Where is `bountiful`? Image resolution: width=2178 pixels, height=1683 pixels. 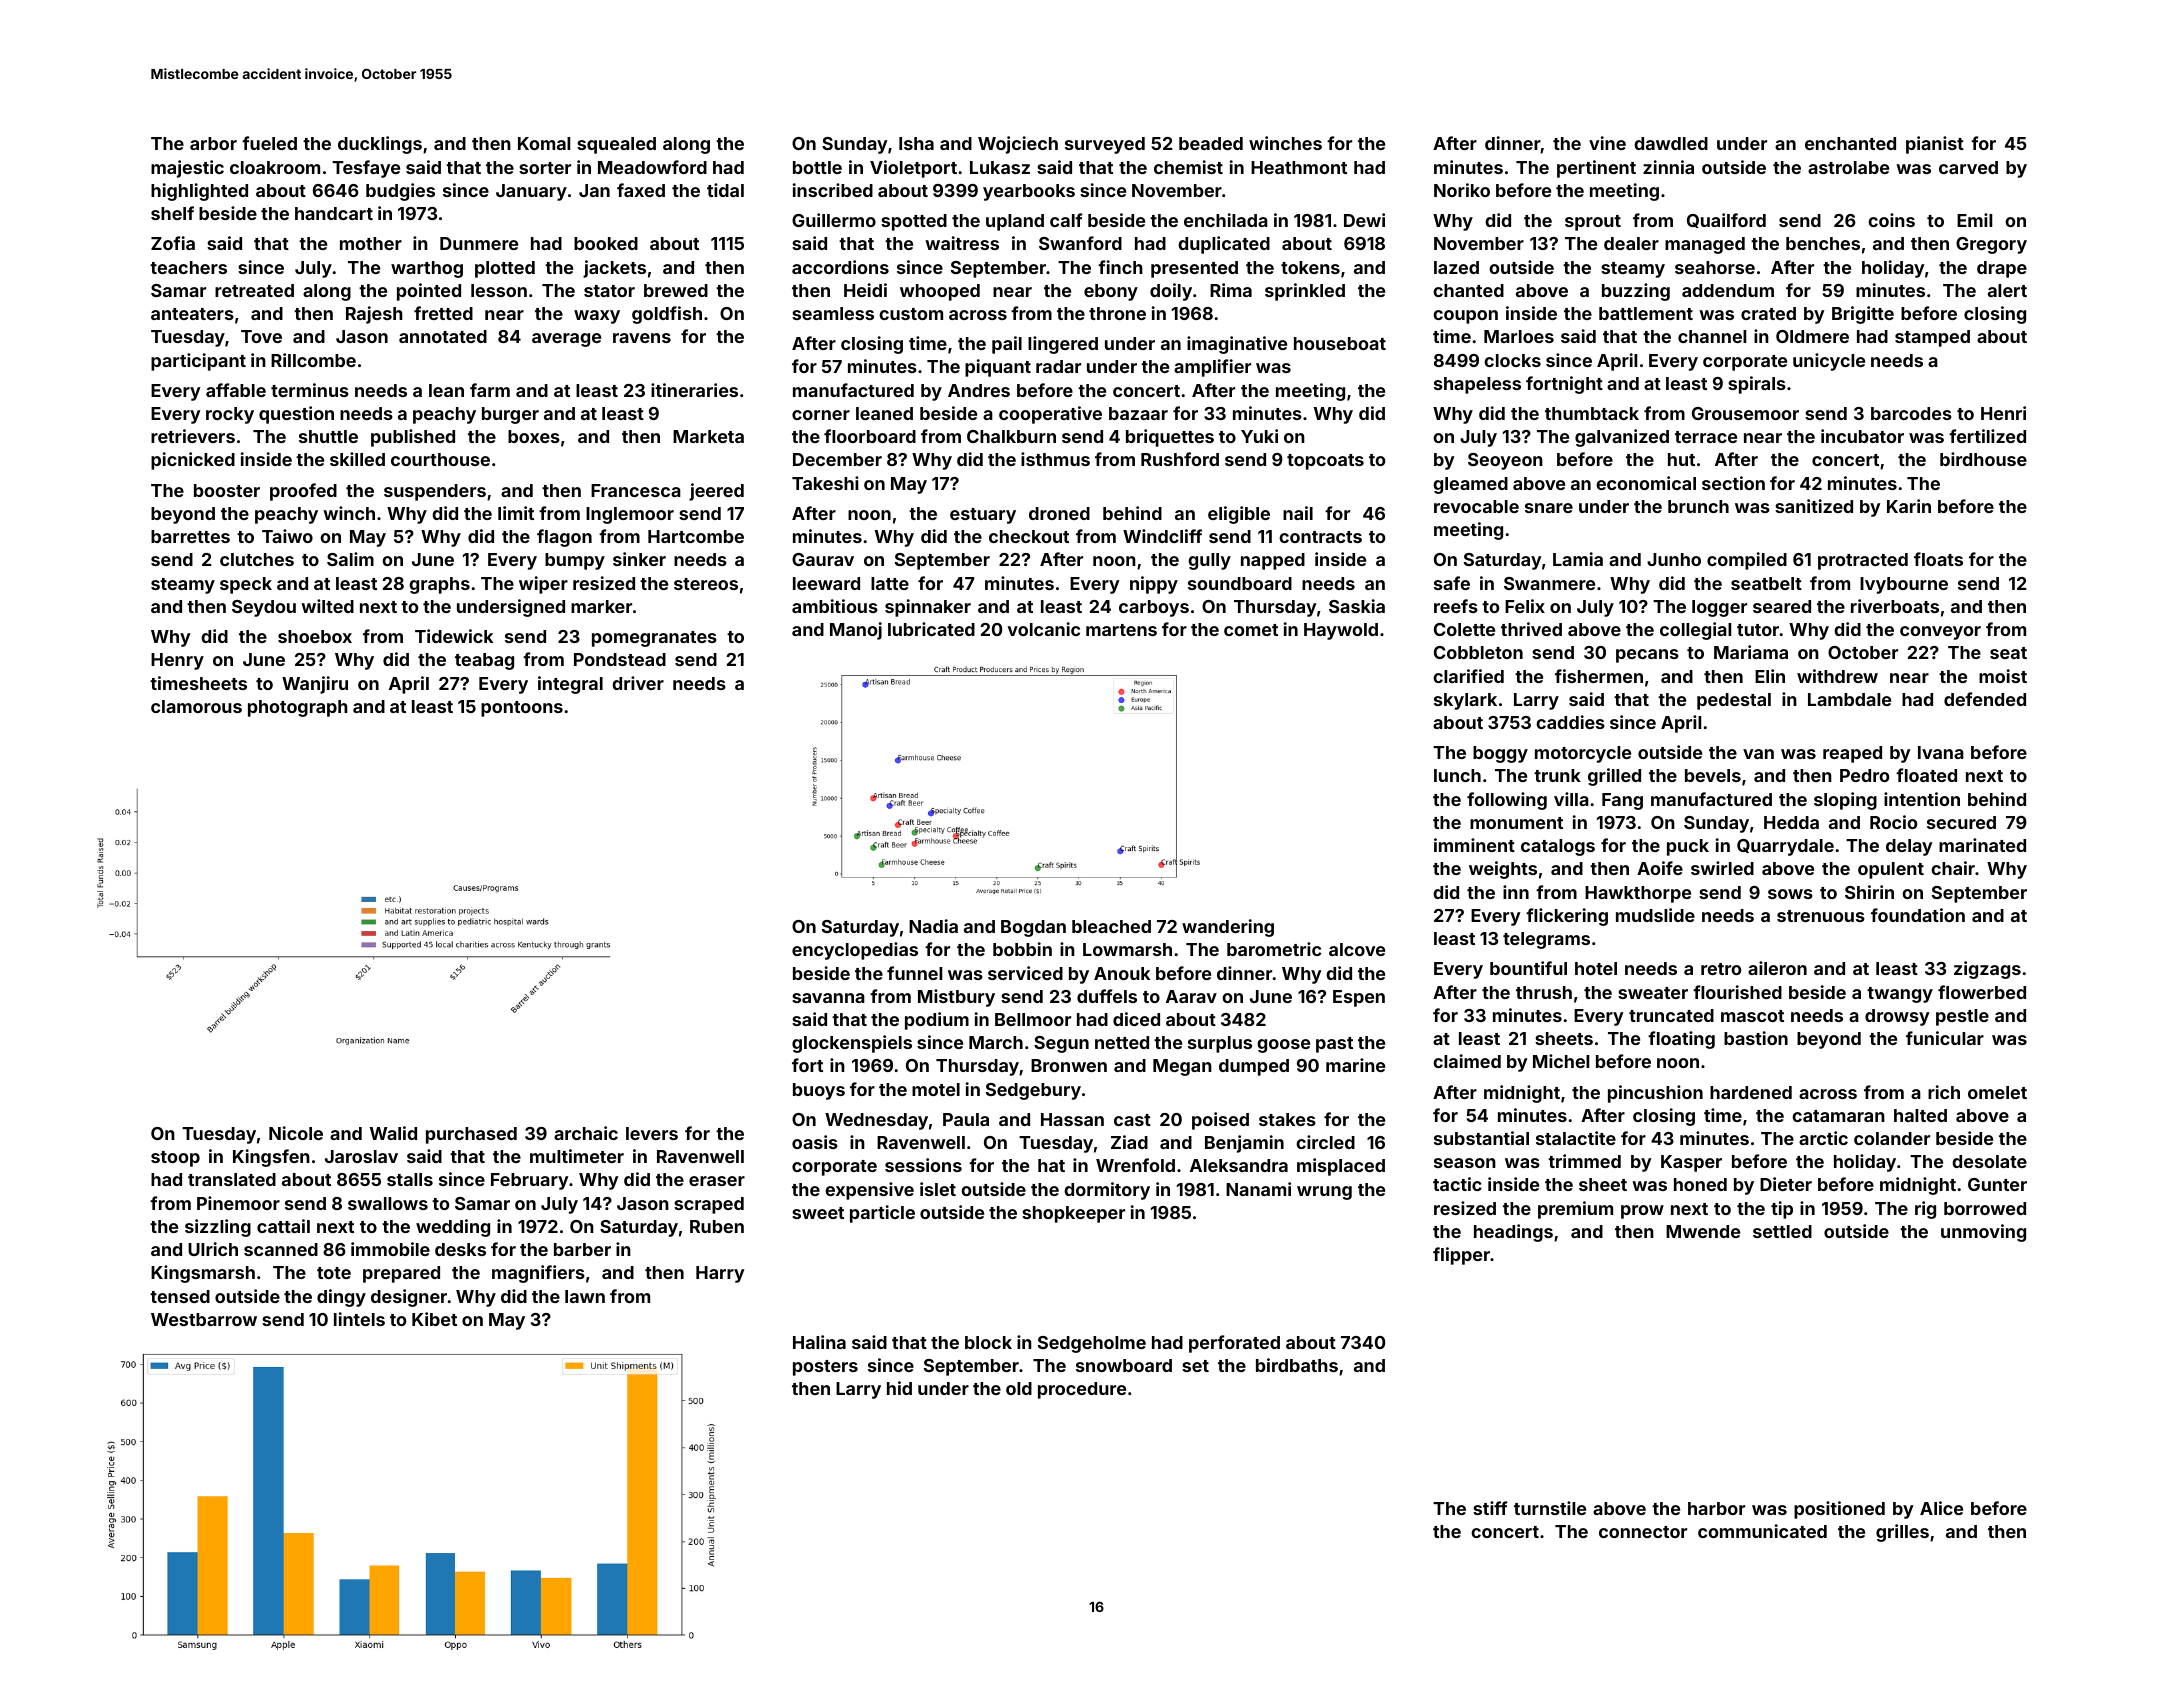
bountiful is located at coordinates (1528, 968).
